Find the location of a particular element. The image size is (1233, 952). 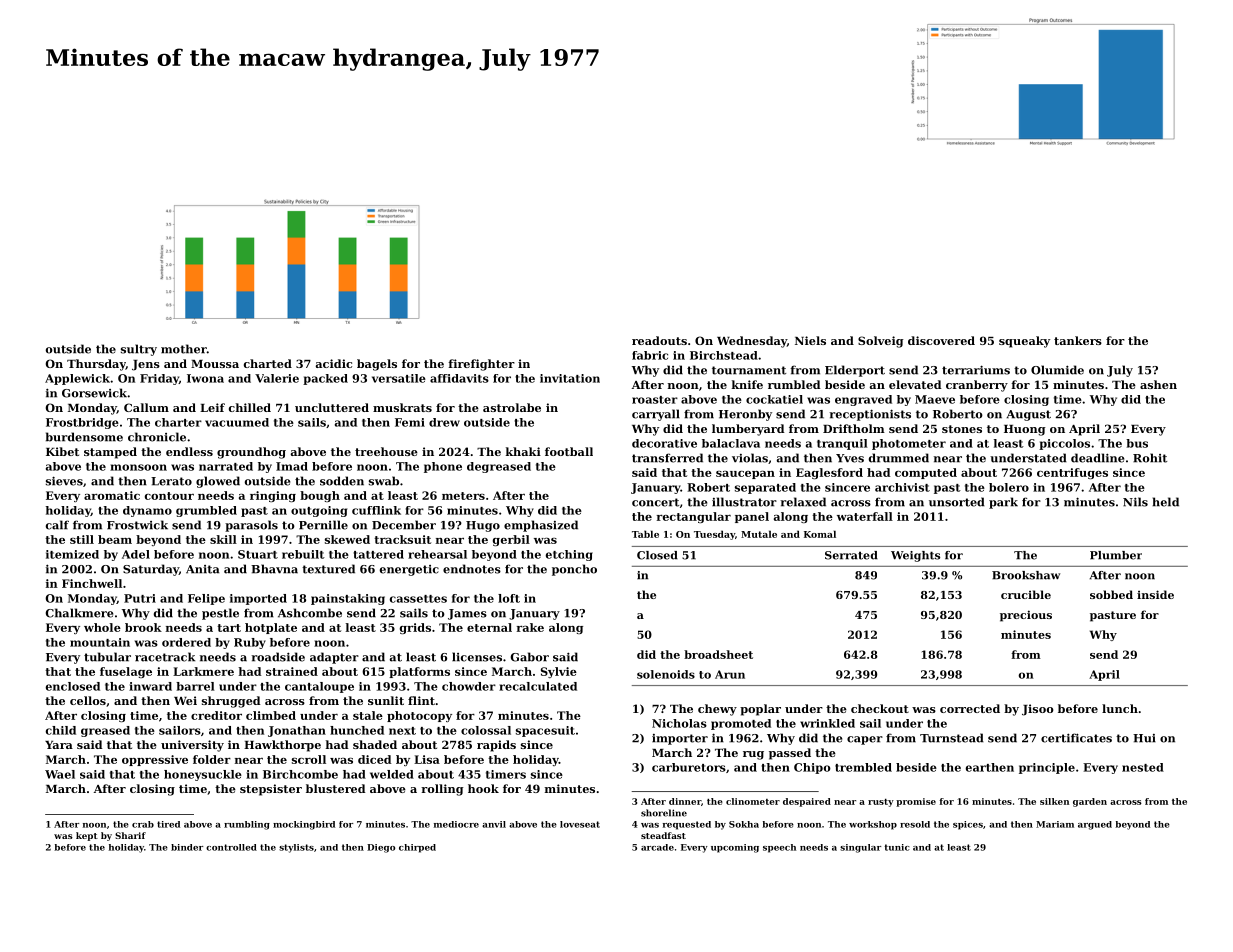

readouts is located at coordinates (659, 340).
